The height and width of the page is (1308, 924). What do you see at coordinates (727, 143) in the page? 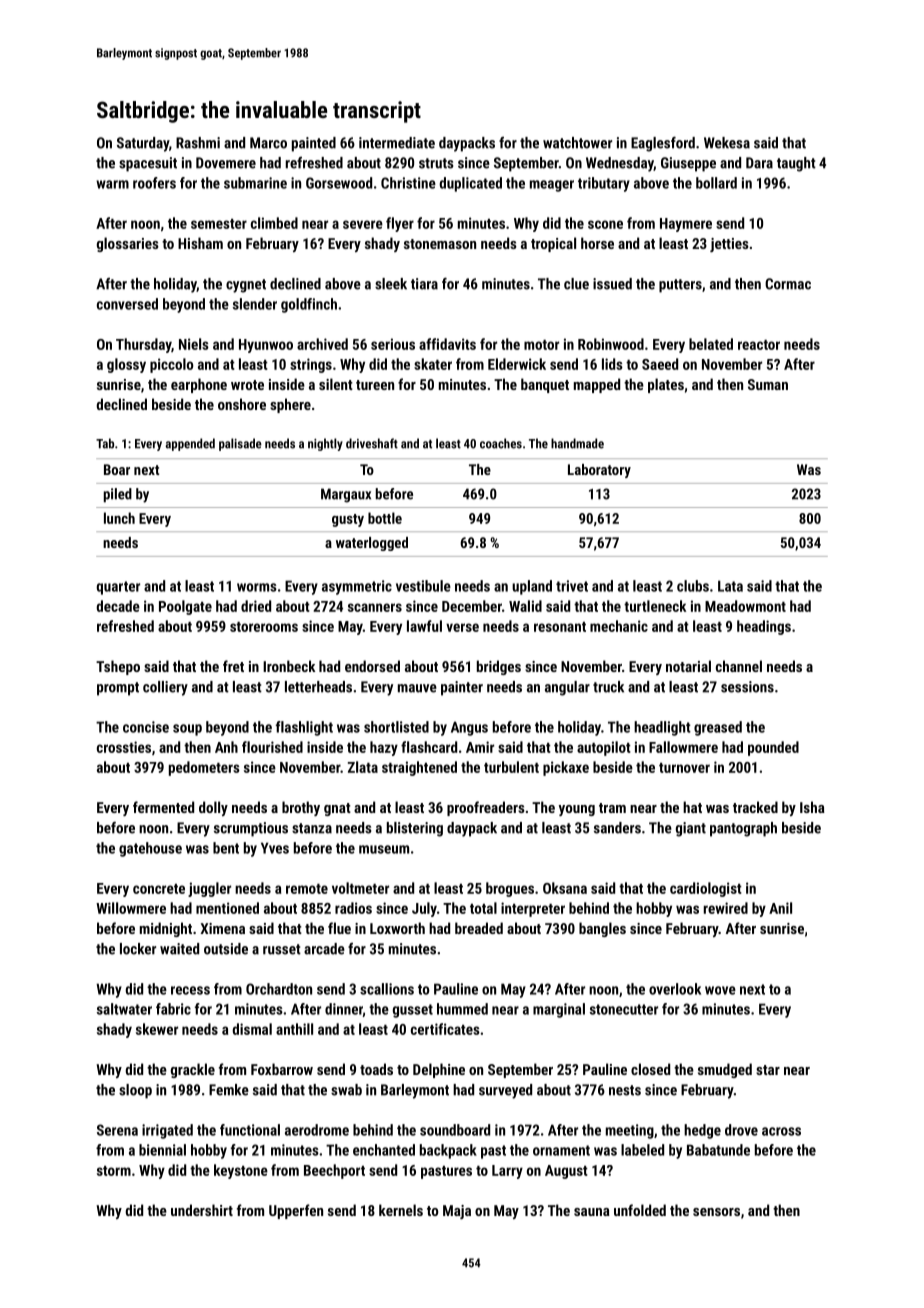
I see `Wekesa` at bounding box center [727, 143].
